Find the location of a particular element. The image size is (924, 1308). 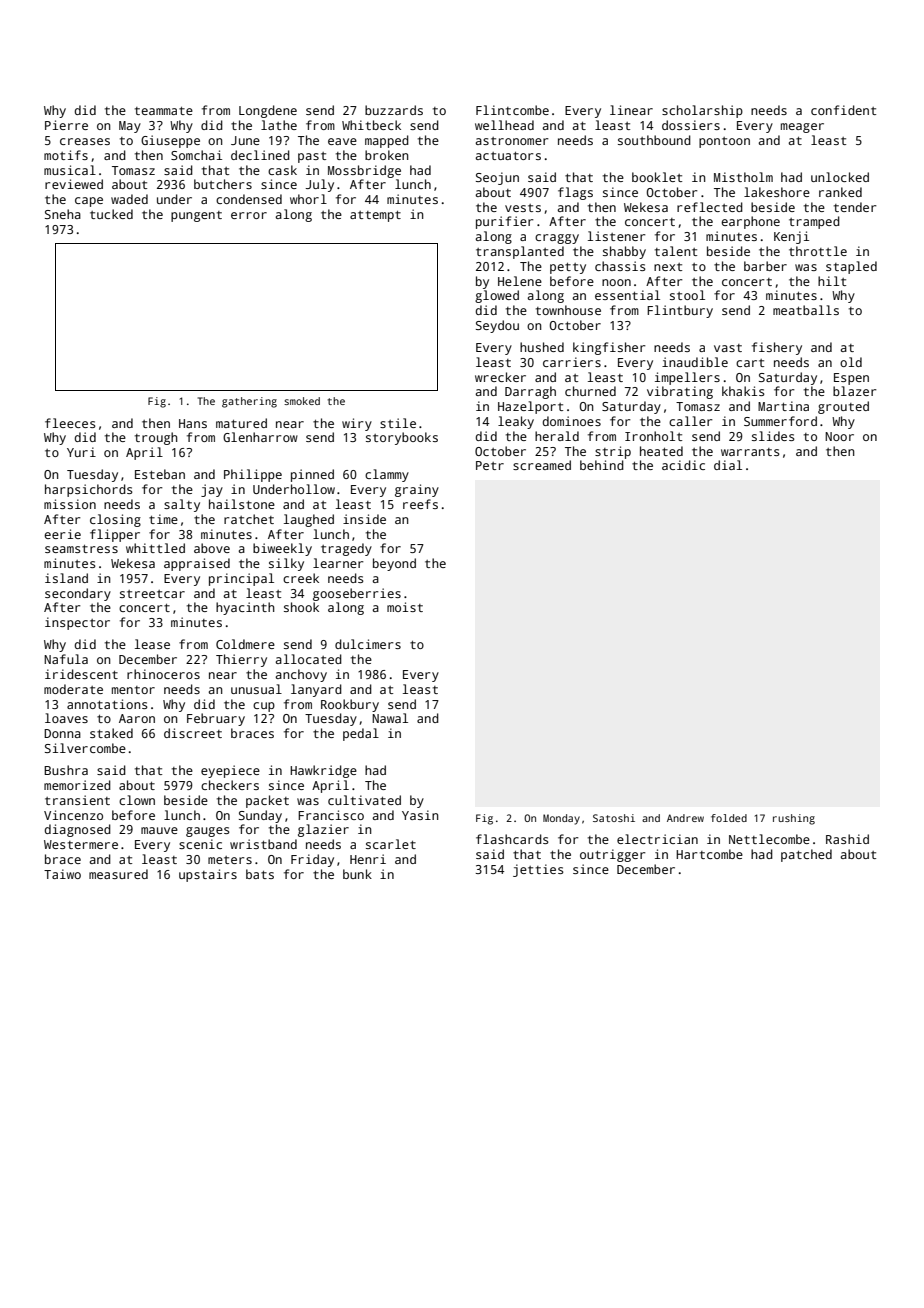

moist is located at coordinates (405, 607).
